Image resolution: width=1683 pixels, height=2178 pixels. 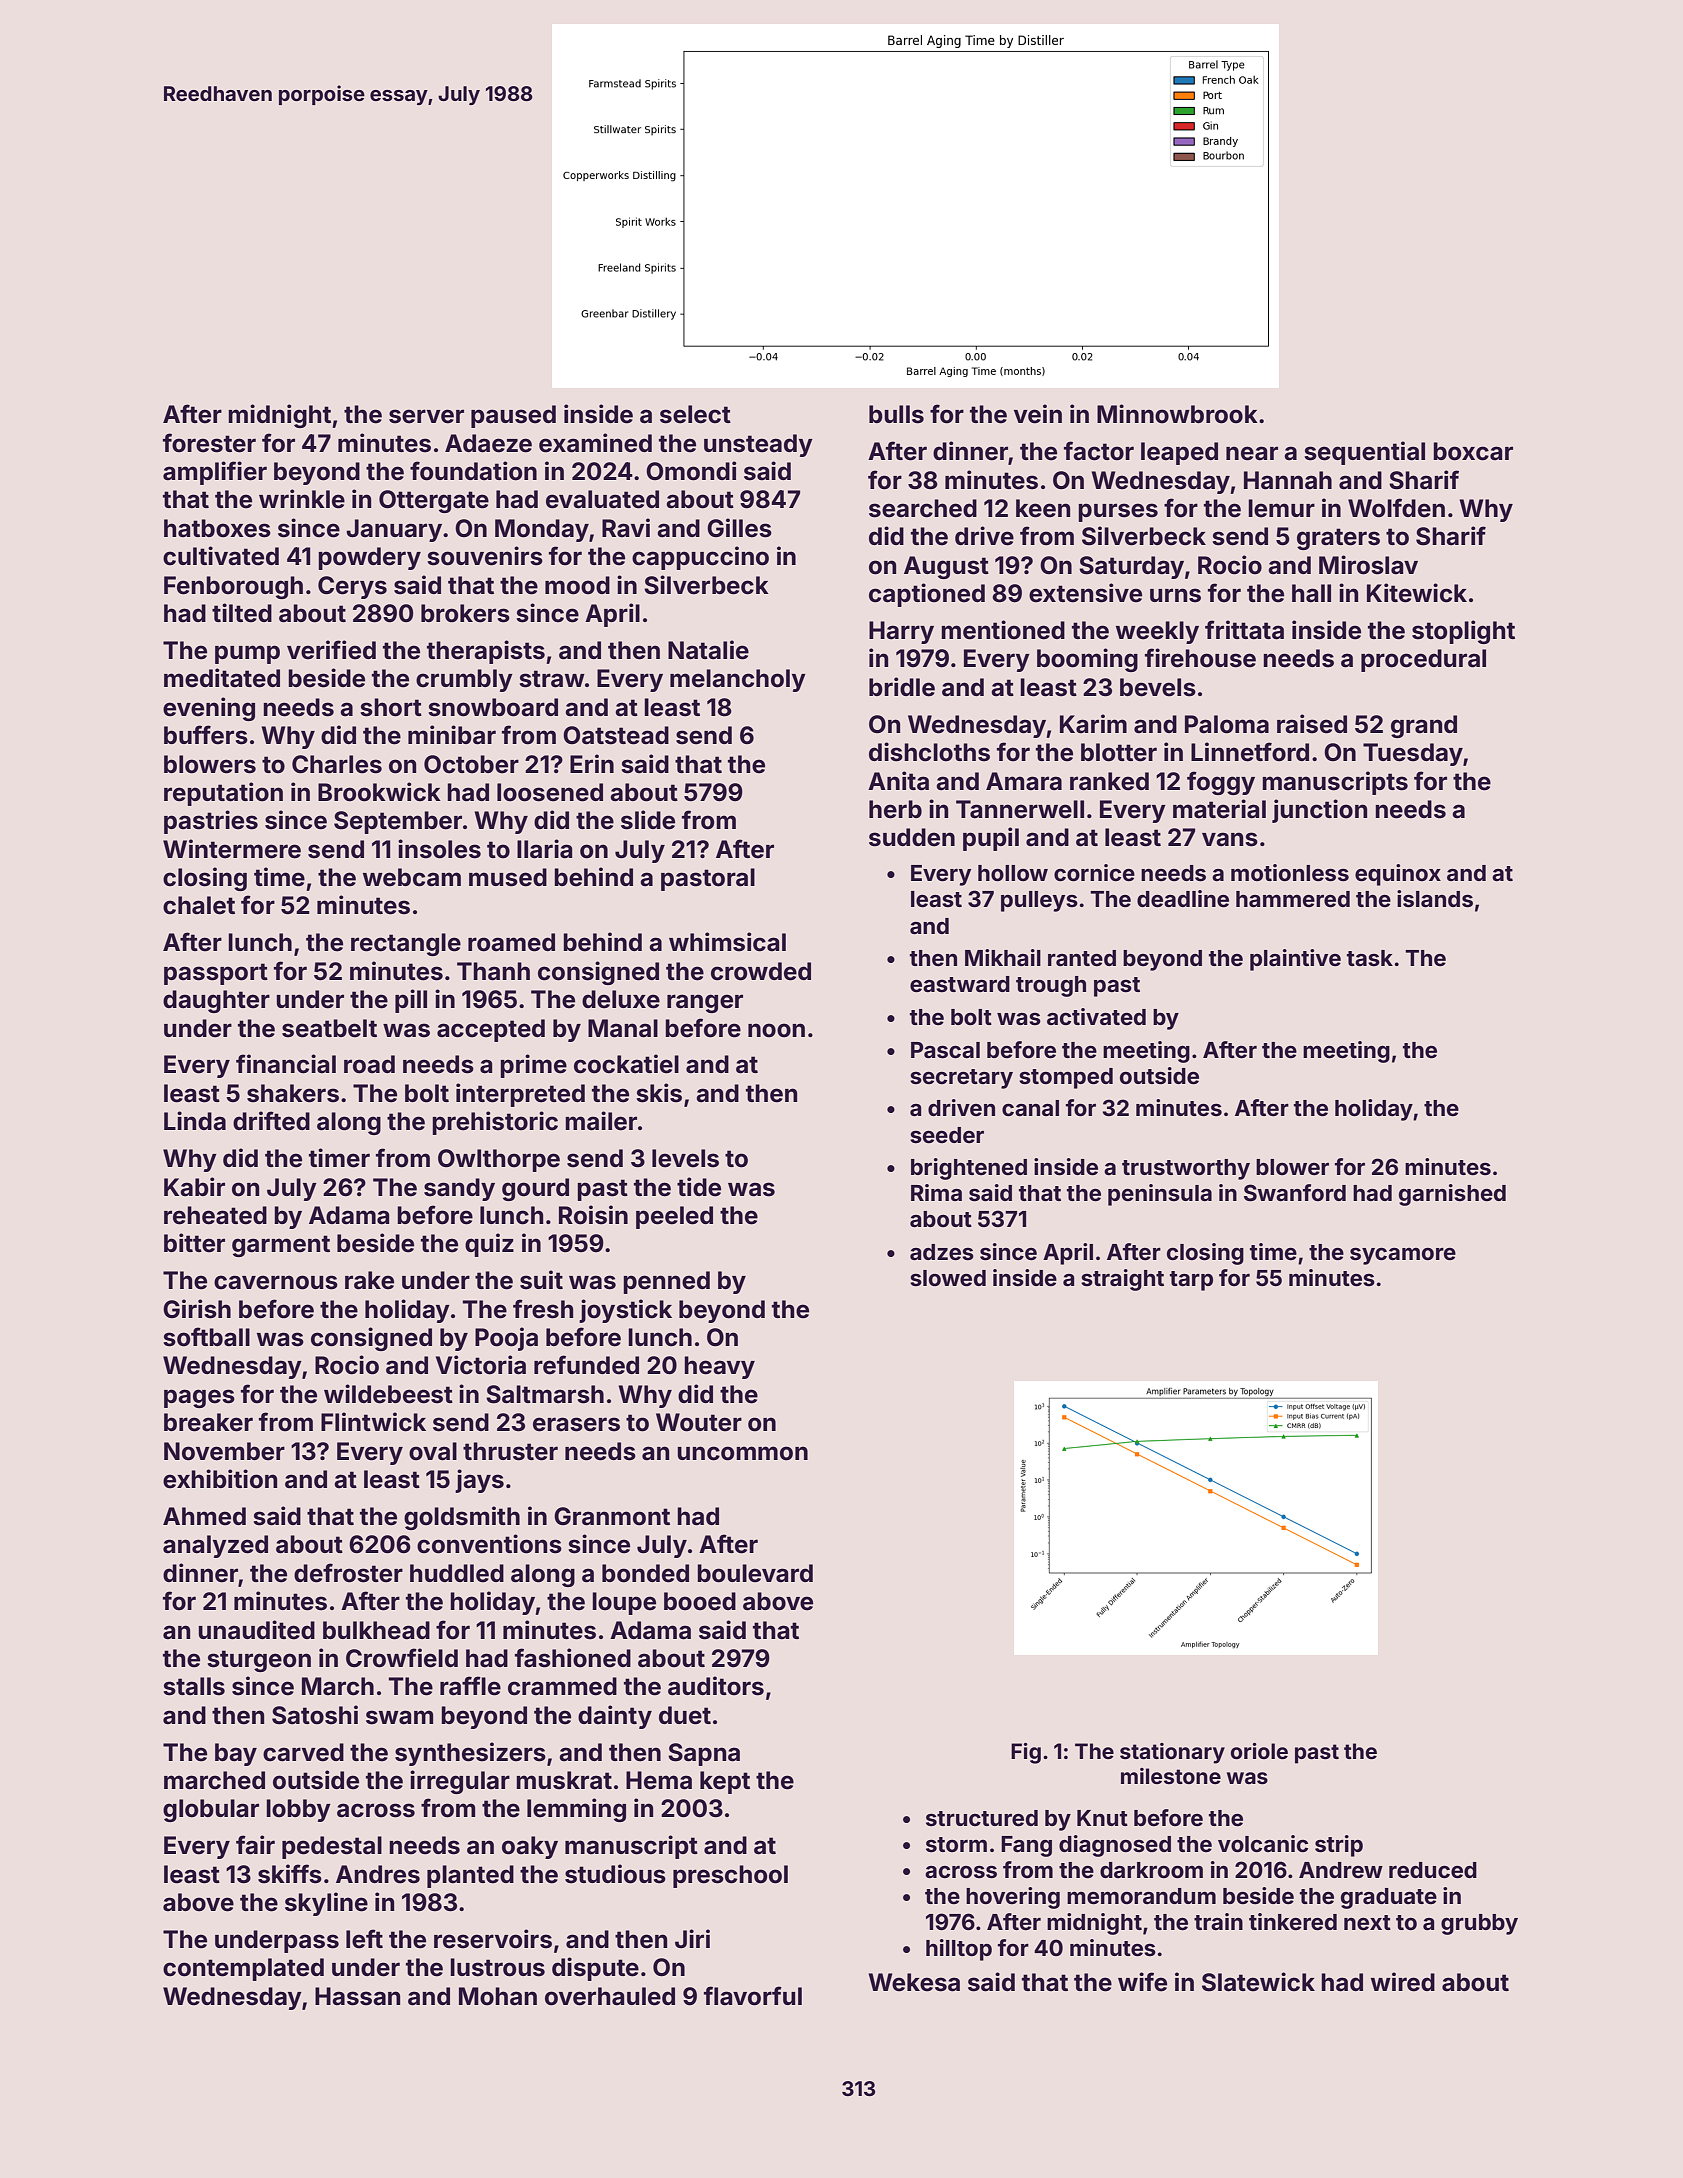 What do you see at coordinates (216, 1001) in the screenshot?
I see `daughter` at bounding box center [216, 1001].
